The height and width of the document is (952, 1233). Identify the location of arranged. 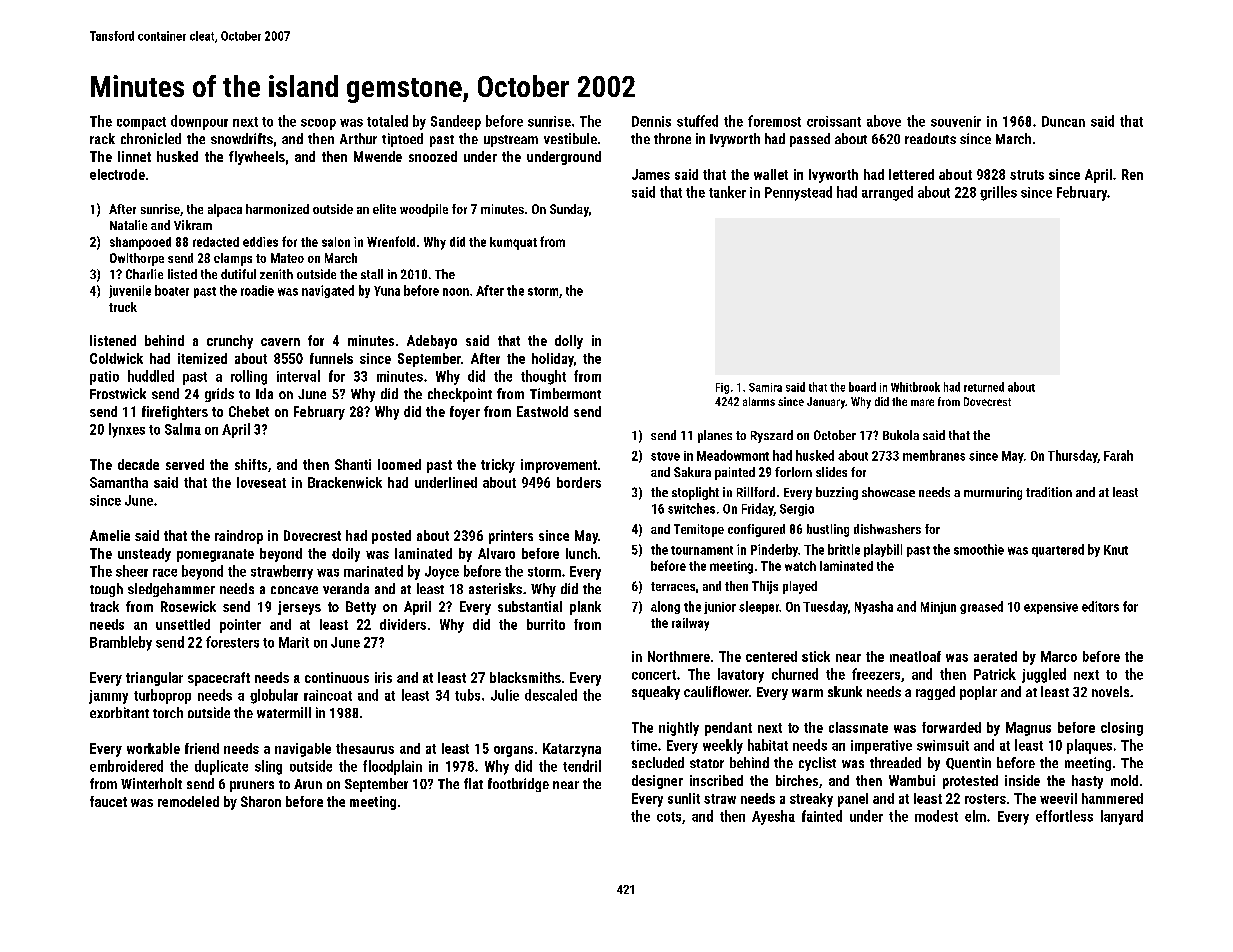
(887, 193).
